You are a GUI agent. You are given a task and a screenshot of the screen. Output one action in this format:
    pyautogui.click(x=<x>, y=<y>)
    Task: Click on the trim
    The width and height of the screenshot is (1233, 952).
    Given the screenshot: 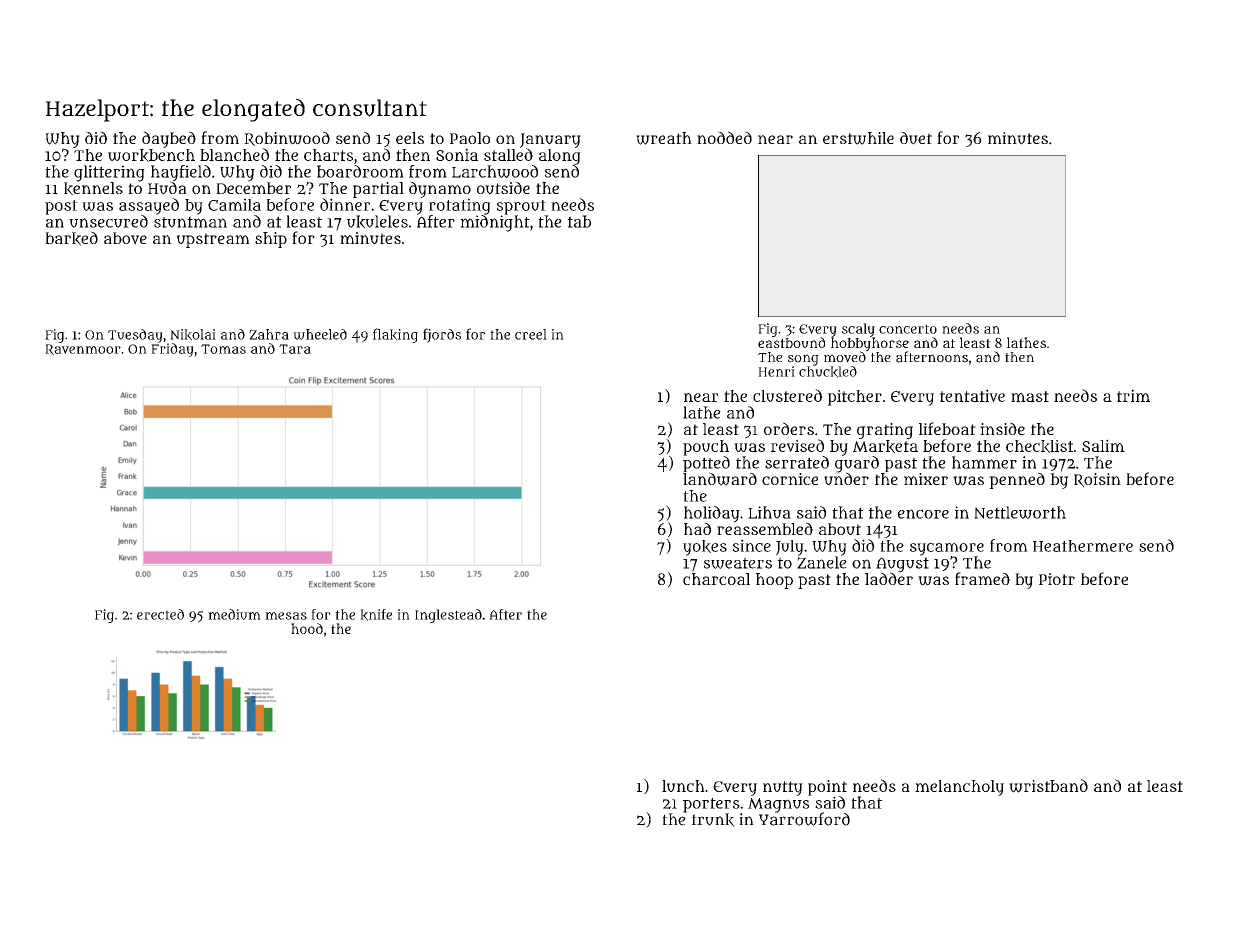 What is the action you would take?
    pyautogui.click(x=1133, y=395)
